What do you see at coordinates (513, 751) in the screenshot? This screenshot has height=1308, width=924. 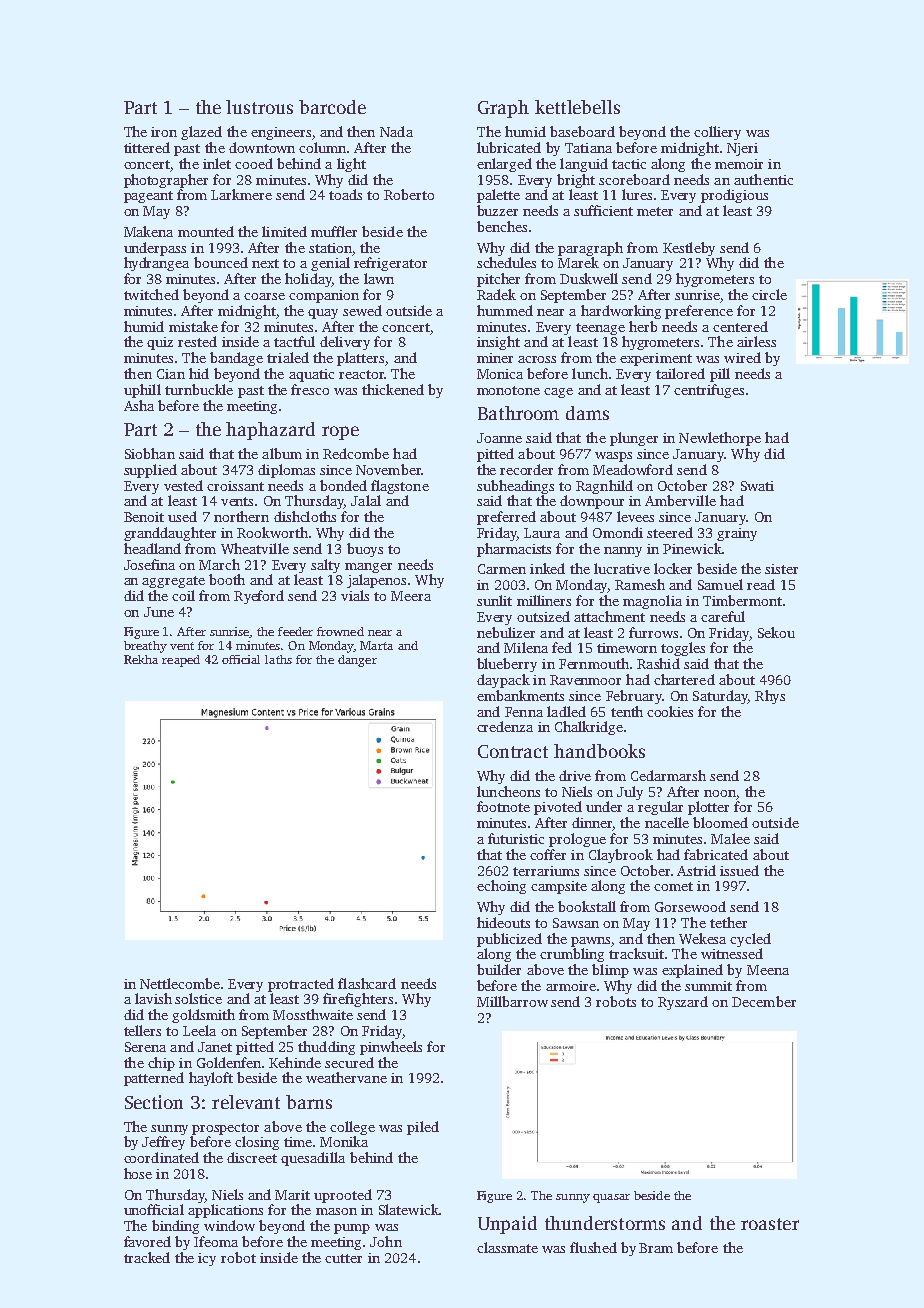 I see `Contract` at bounding box center [513, 751].
